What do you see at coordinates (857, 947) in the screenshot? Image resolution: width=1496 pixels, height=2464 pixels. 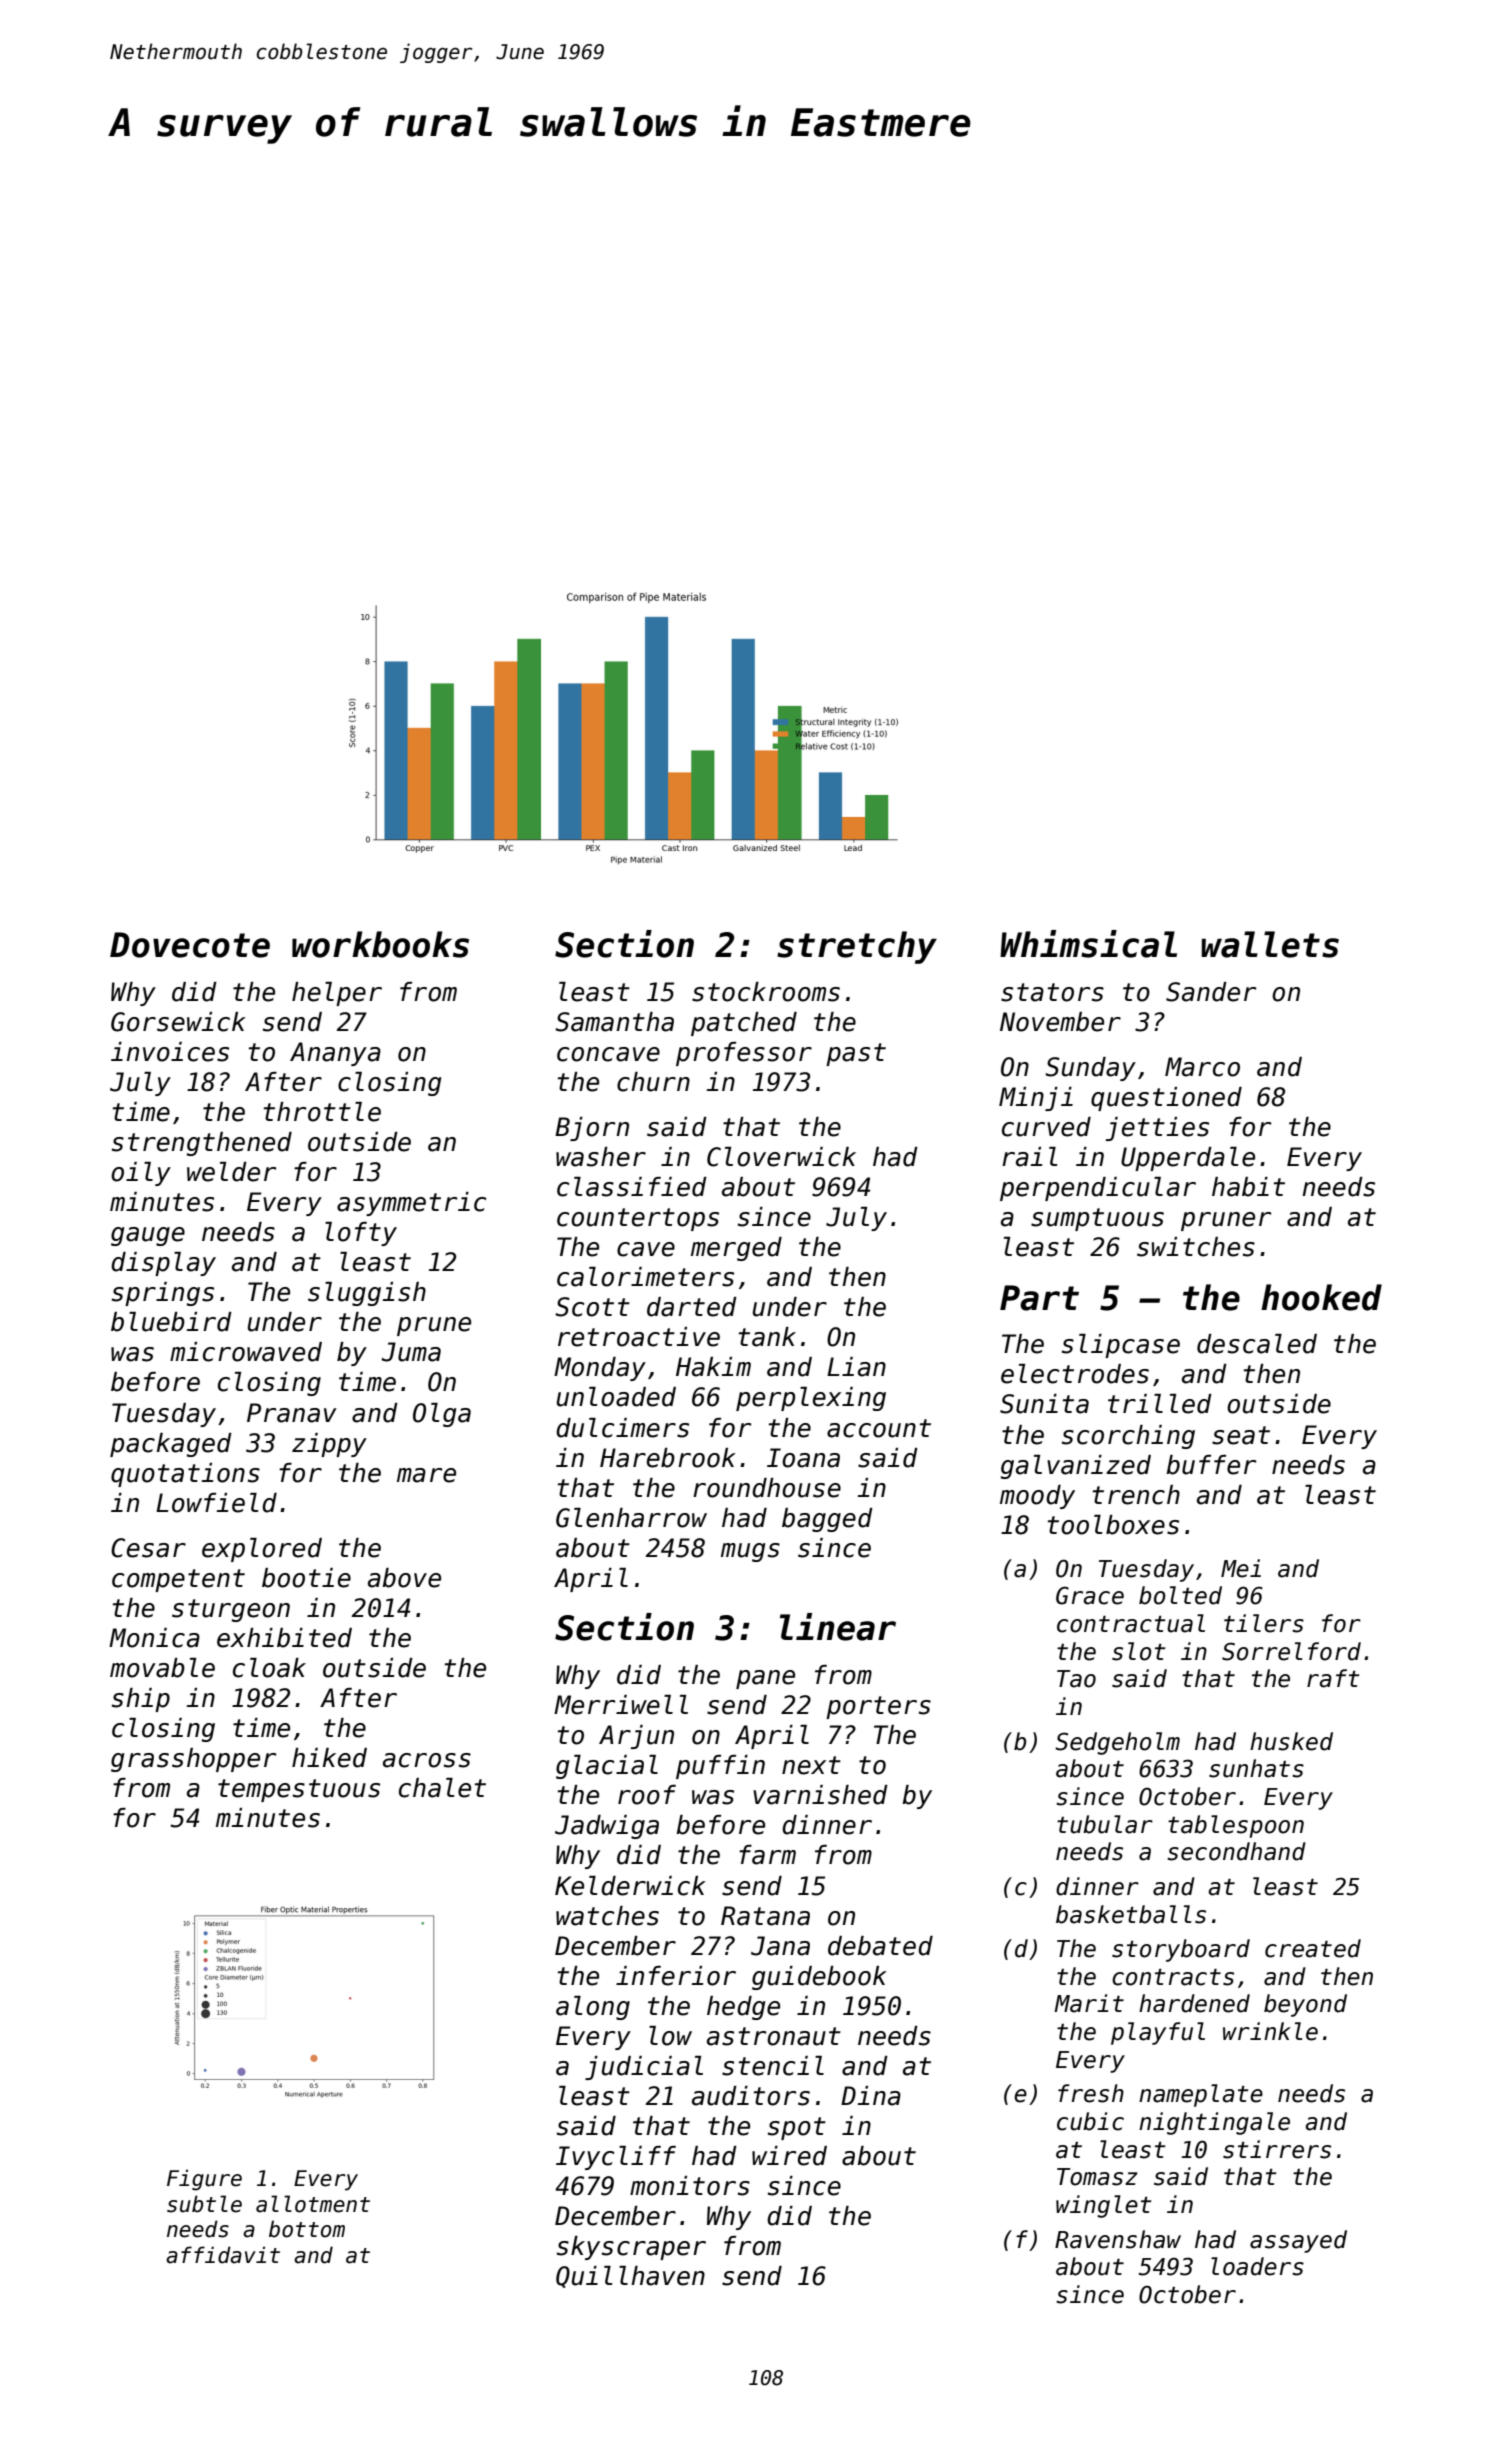 I see `stretchy` at bounding box center [857, 947].
